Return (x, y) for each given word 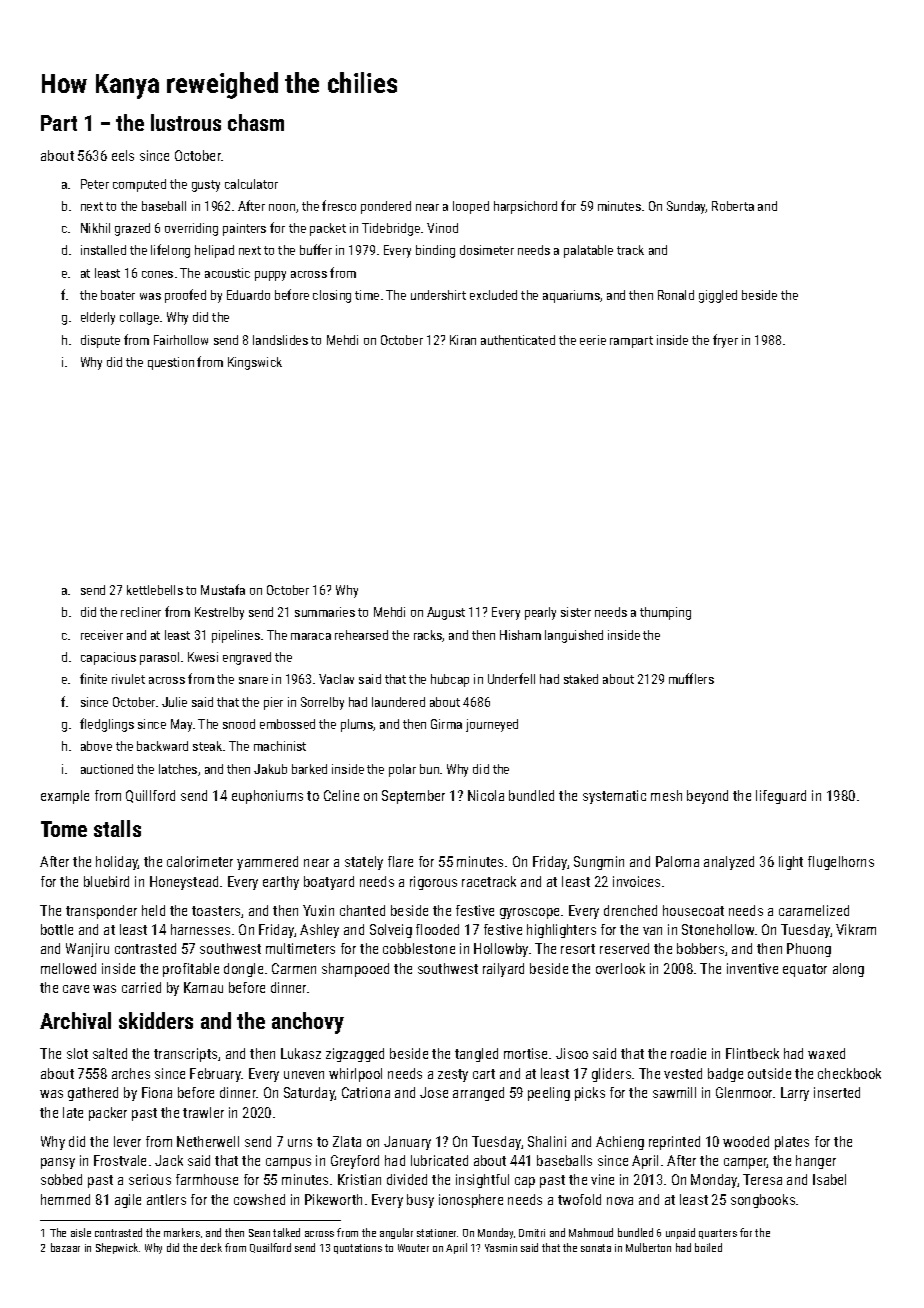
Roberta (733, 206)
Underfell (511, 678)
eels (123, 155)
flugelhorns (841, 863)
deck (211, 1247)
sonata (596, 1248)
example (65, 797)
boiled (708, 1247)
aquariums (571, 296)
